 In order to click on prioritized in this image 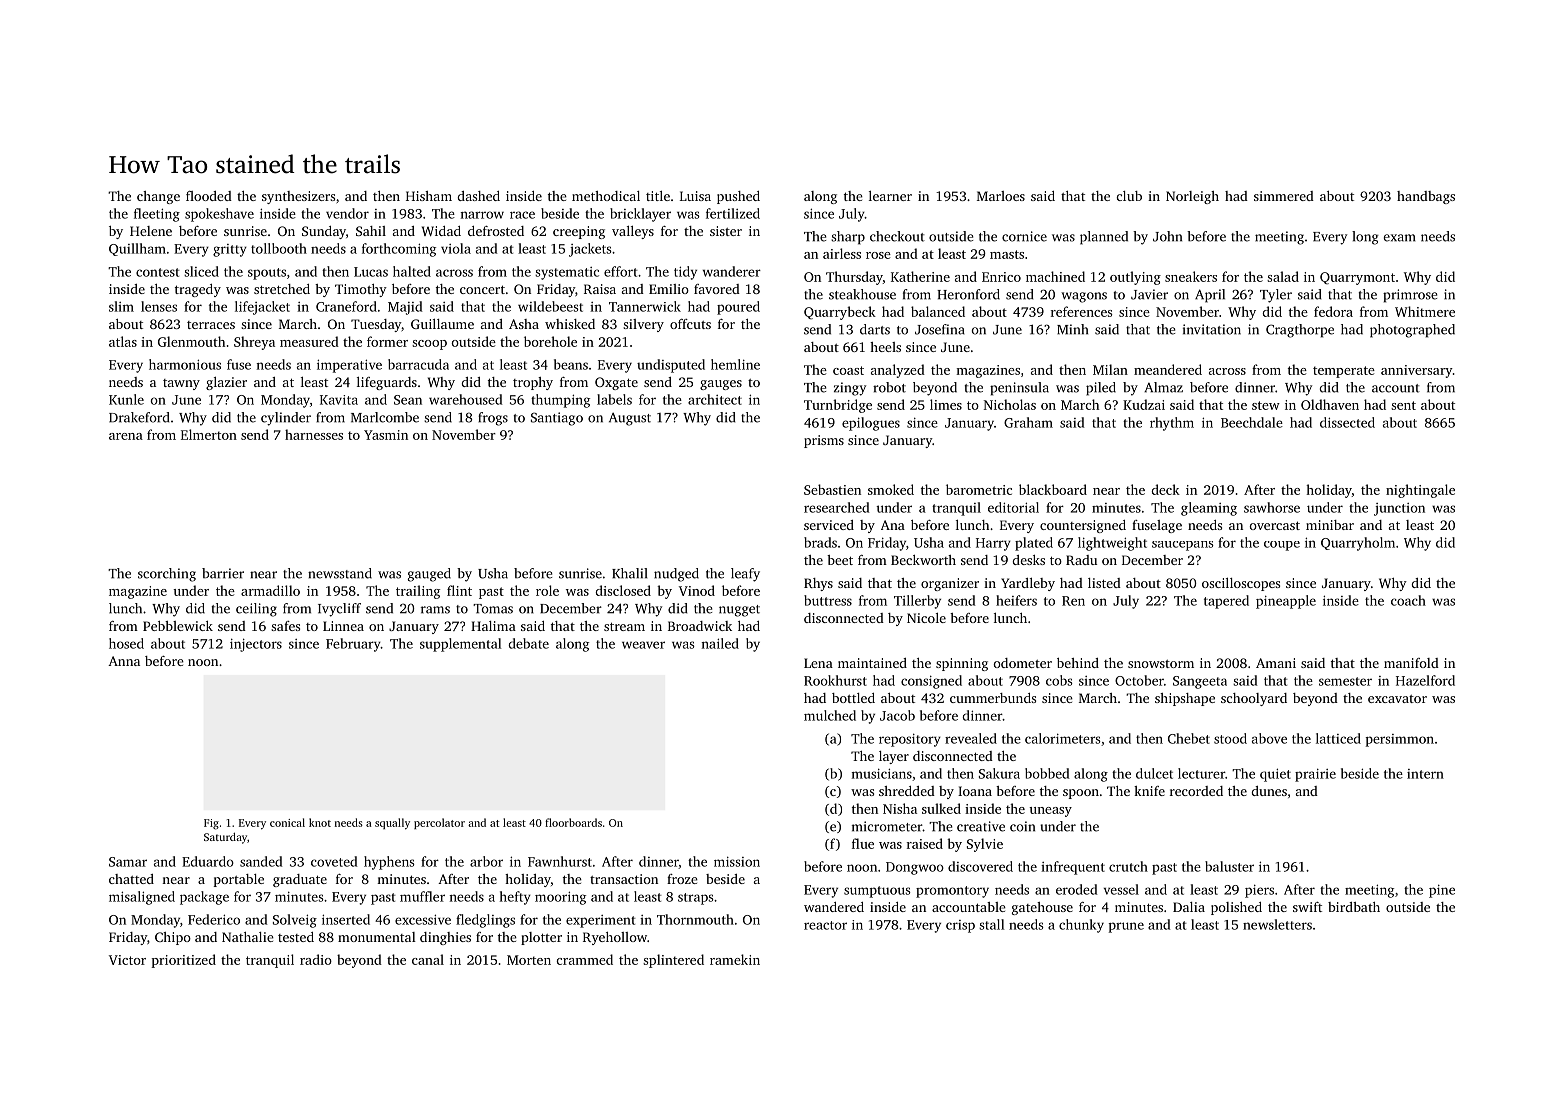, I will do `click(183, 961)`.
